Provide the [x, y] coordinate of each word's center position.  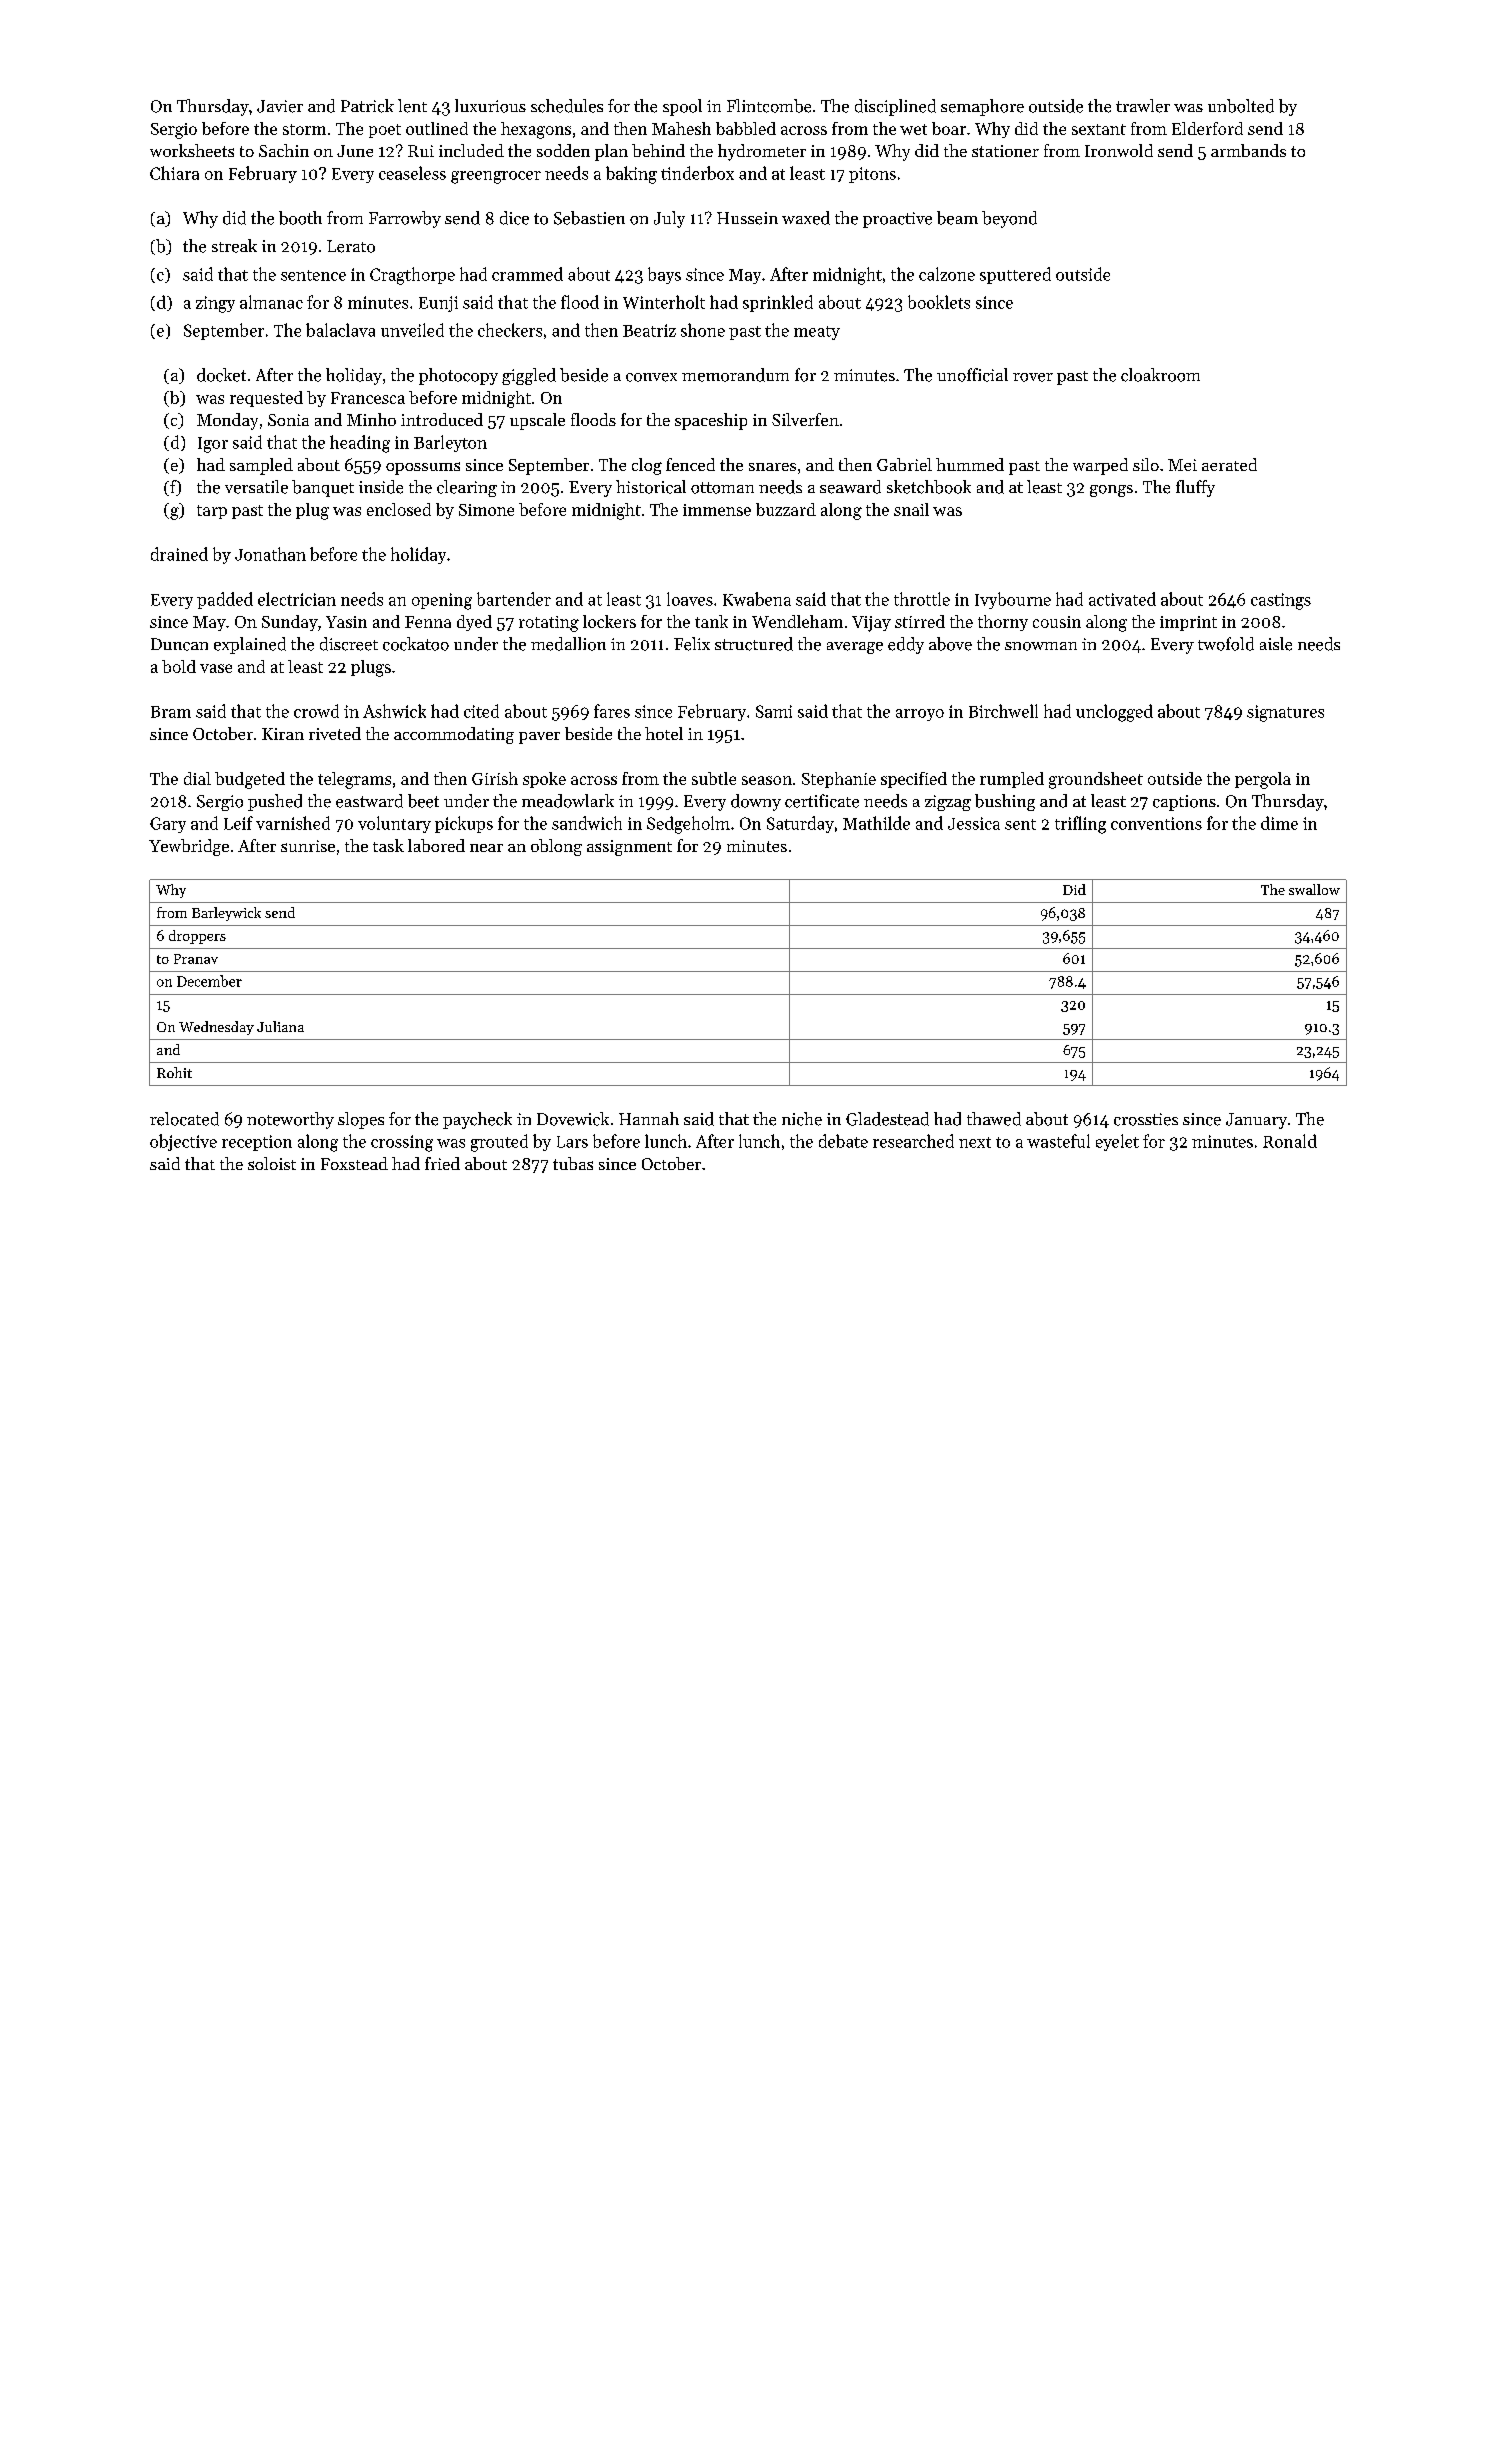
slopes [361, 1120]
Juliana [280, 1026]
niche [802, 1119]
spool [682, 107]
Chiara [174, 173]
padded [225, 600]
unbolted [1241, 106]
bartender [514, 599]
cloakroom [1160, 375]
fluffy [1195, 488]
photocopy [458, 376]
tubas [573, 1163]
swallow [1314, 889]
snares [772, 467]
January [1256, 1121]
